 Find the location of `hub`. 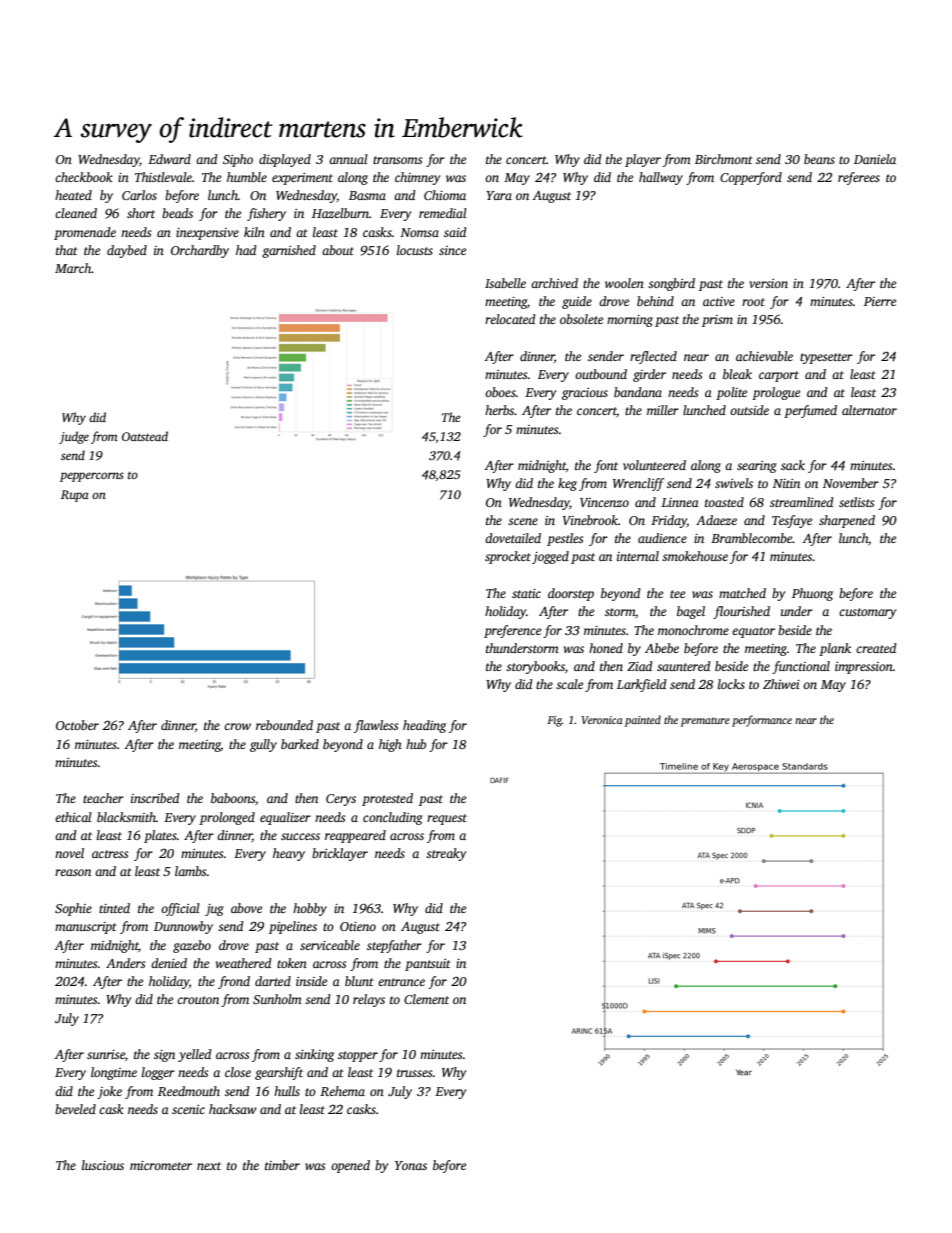

hub is located at coordinates (416, 744).
